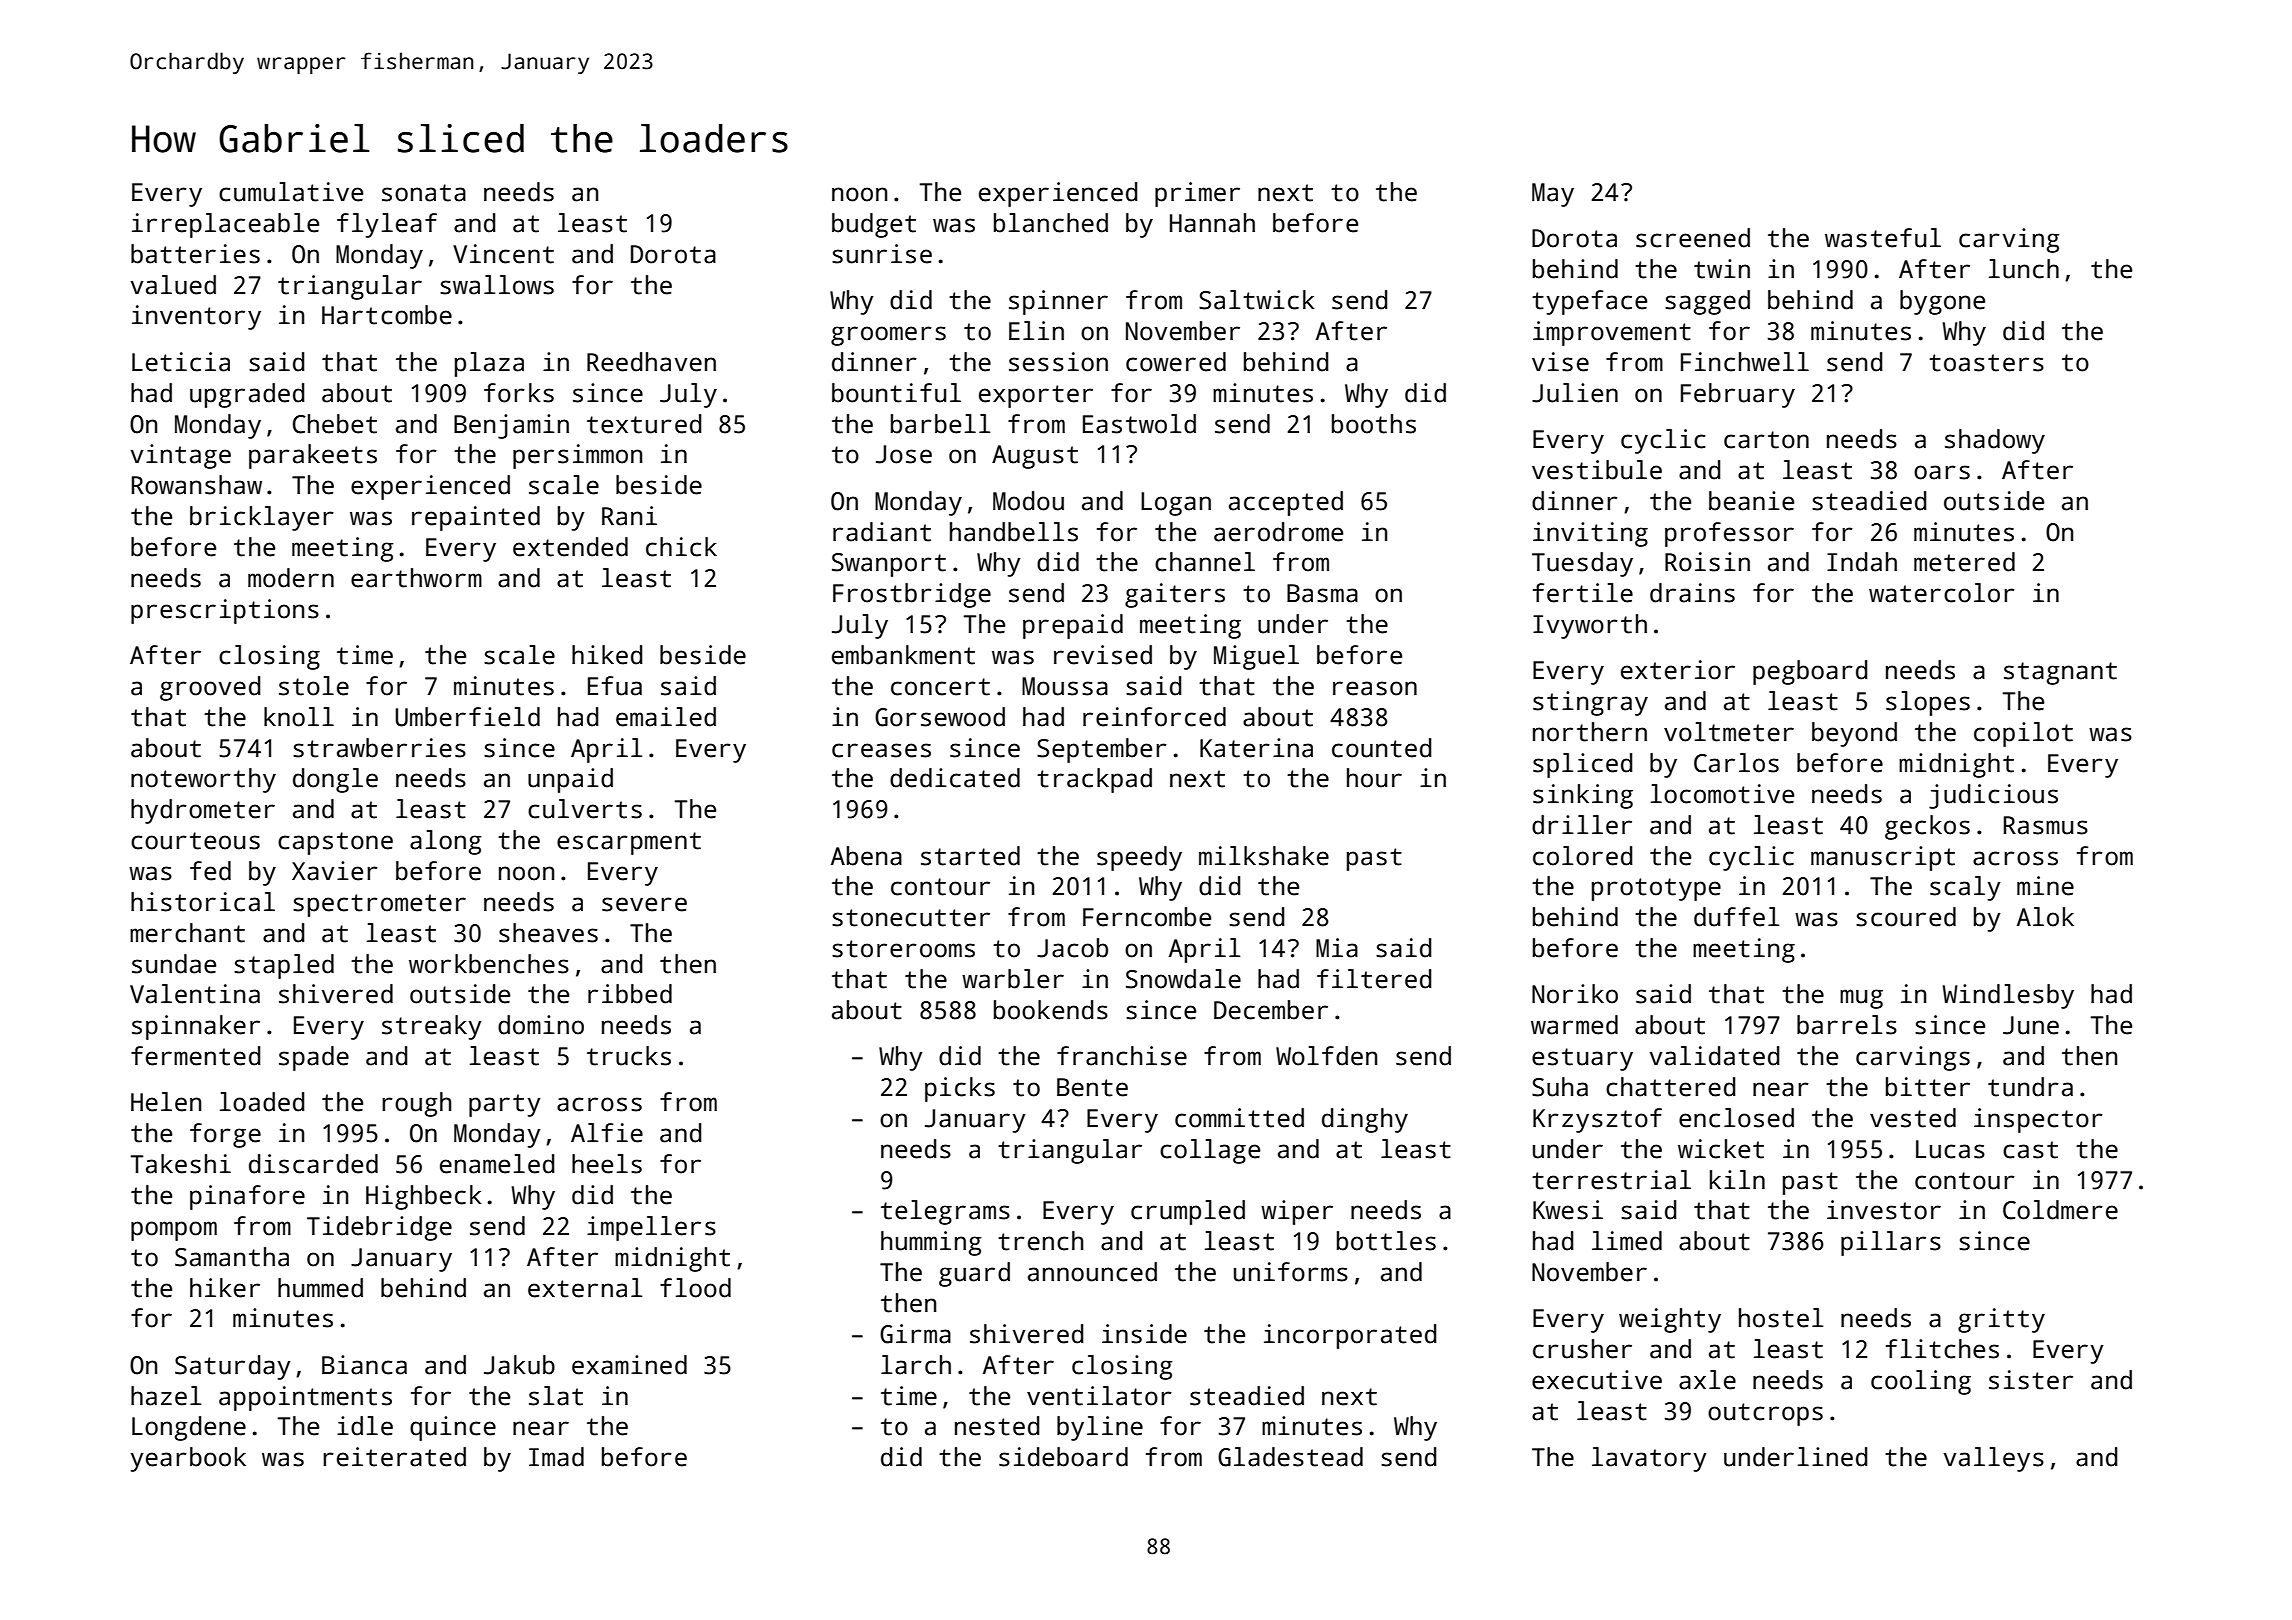 This screenshot has height=1620, width=2292. What do you see at coordinates (2031, 1025) in the screenshot?
I see `June` at bounding box center [2031, 1025].
